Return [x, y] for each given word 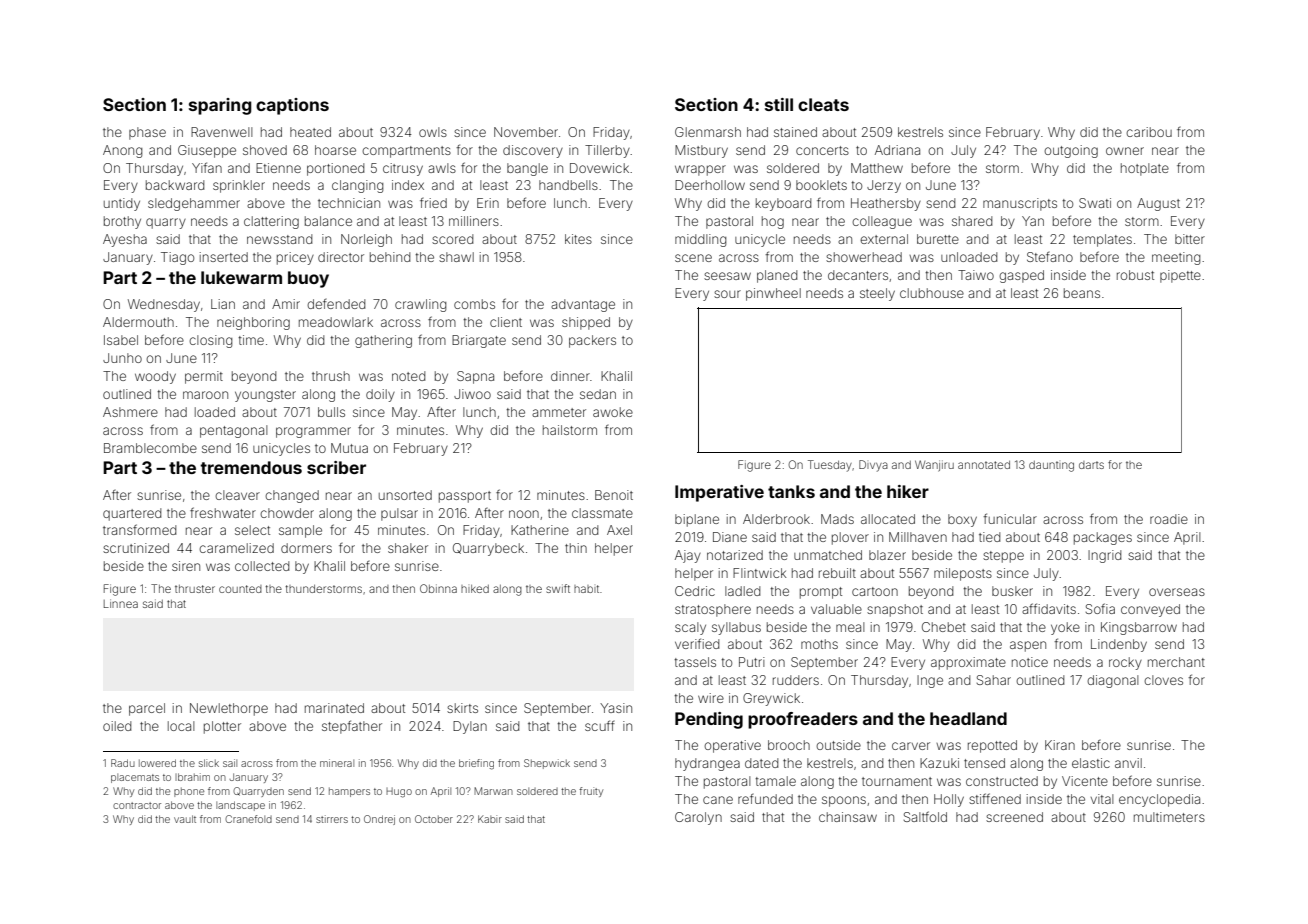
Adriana [897, 150]
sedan [598, 394]
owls [433, 132]
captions [292, 106]
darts [1091, 465]
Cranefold [248, 819]
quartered [132, 514]
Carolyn [698, 818]
